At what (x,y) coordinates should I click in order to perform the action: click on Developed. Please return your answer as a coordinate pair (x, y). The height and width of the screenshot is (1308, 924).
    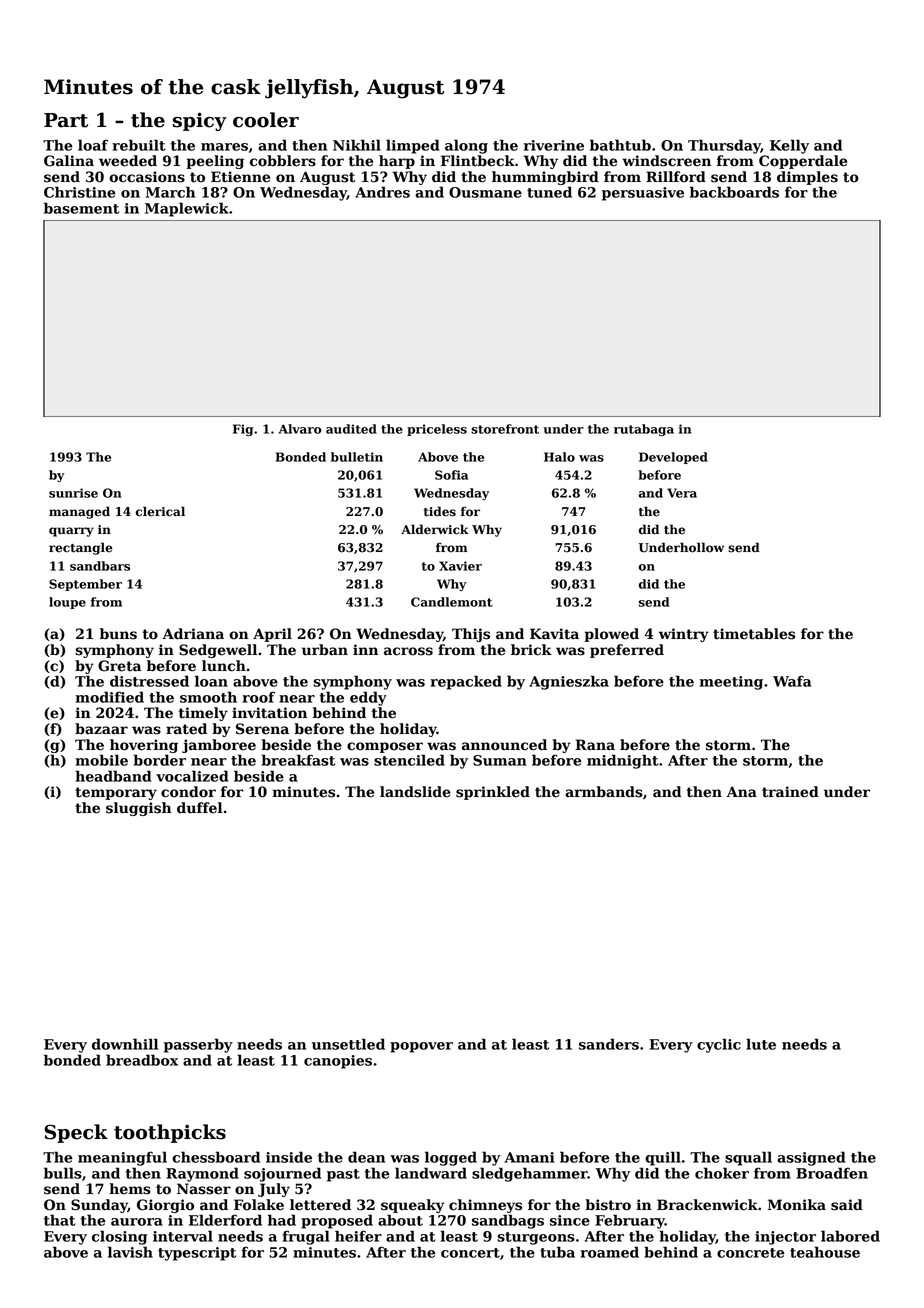
    Looking at the image, I should click on (673, 458).
